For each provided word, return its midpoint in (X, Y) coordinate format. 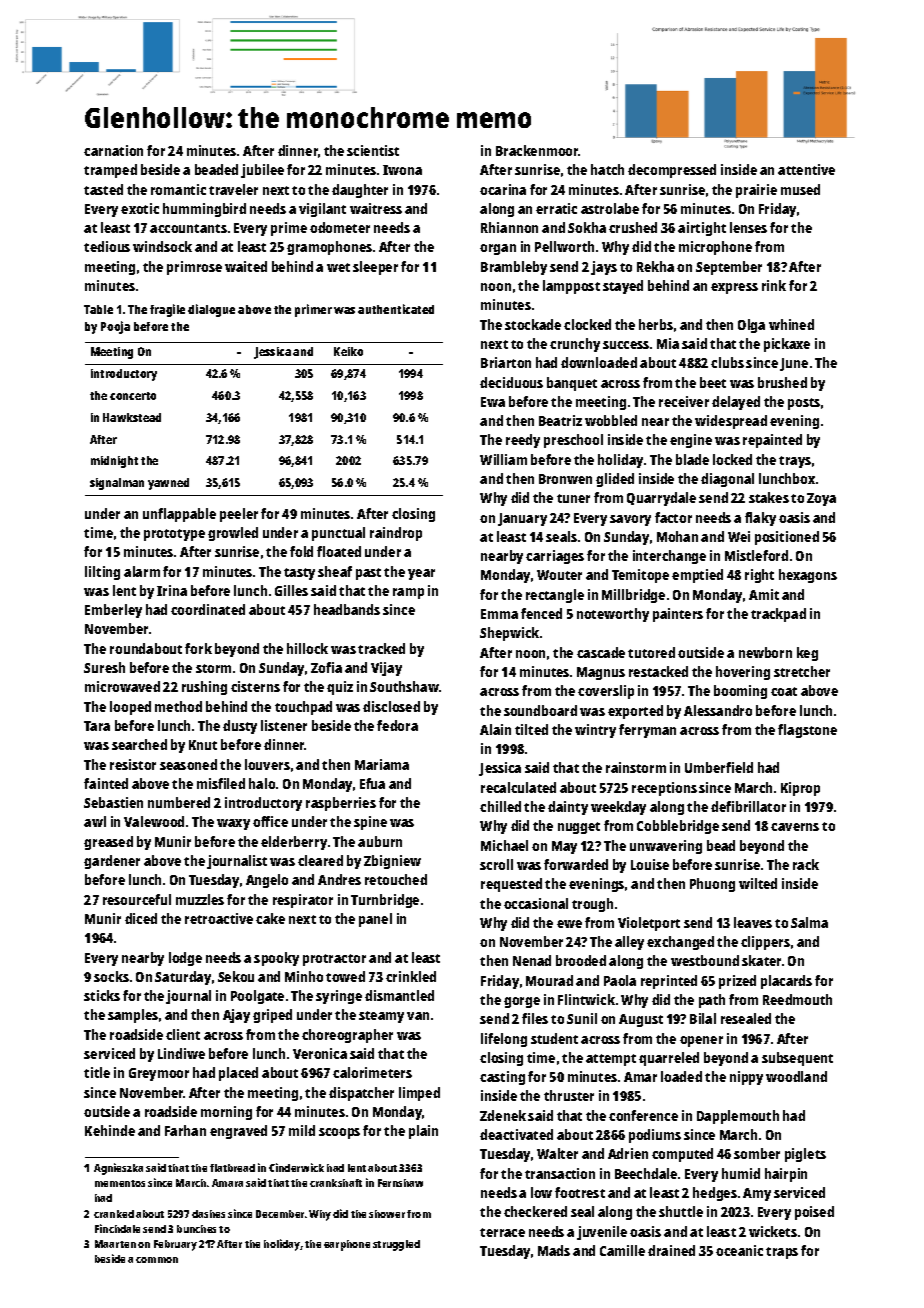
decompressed (672, 171)
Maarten (115, 1244)
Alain (495, 729)
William (503, 459)
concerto (133, 396)
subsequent (797, 1059)
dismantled (399, 995)
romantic (178, 189)
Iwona (402, 170)
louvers (267, 764)
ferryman (647, 731)
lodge (185, 959)
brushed (782, 382)
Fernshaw (400, 1183)
